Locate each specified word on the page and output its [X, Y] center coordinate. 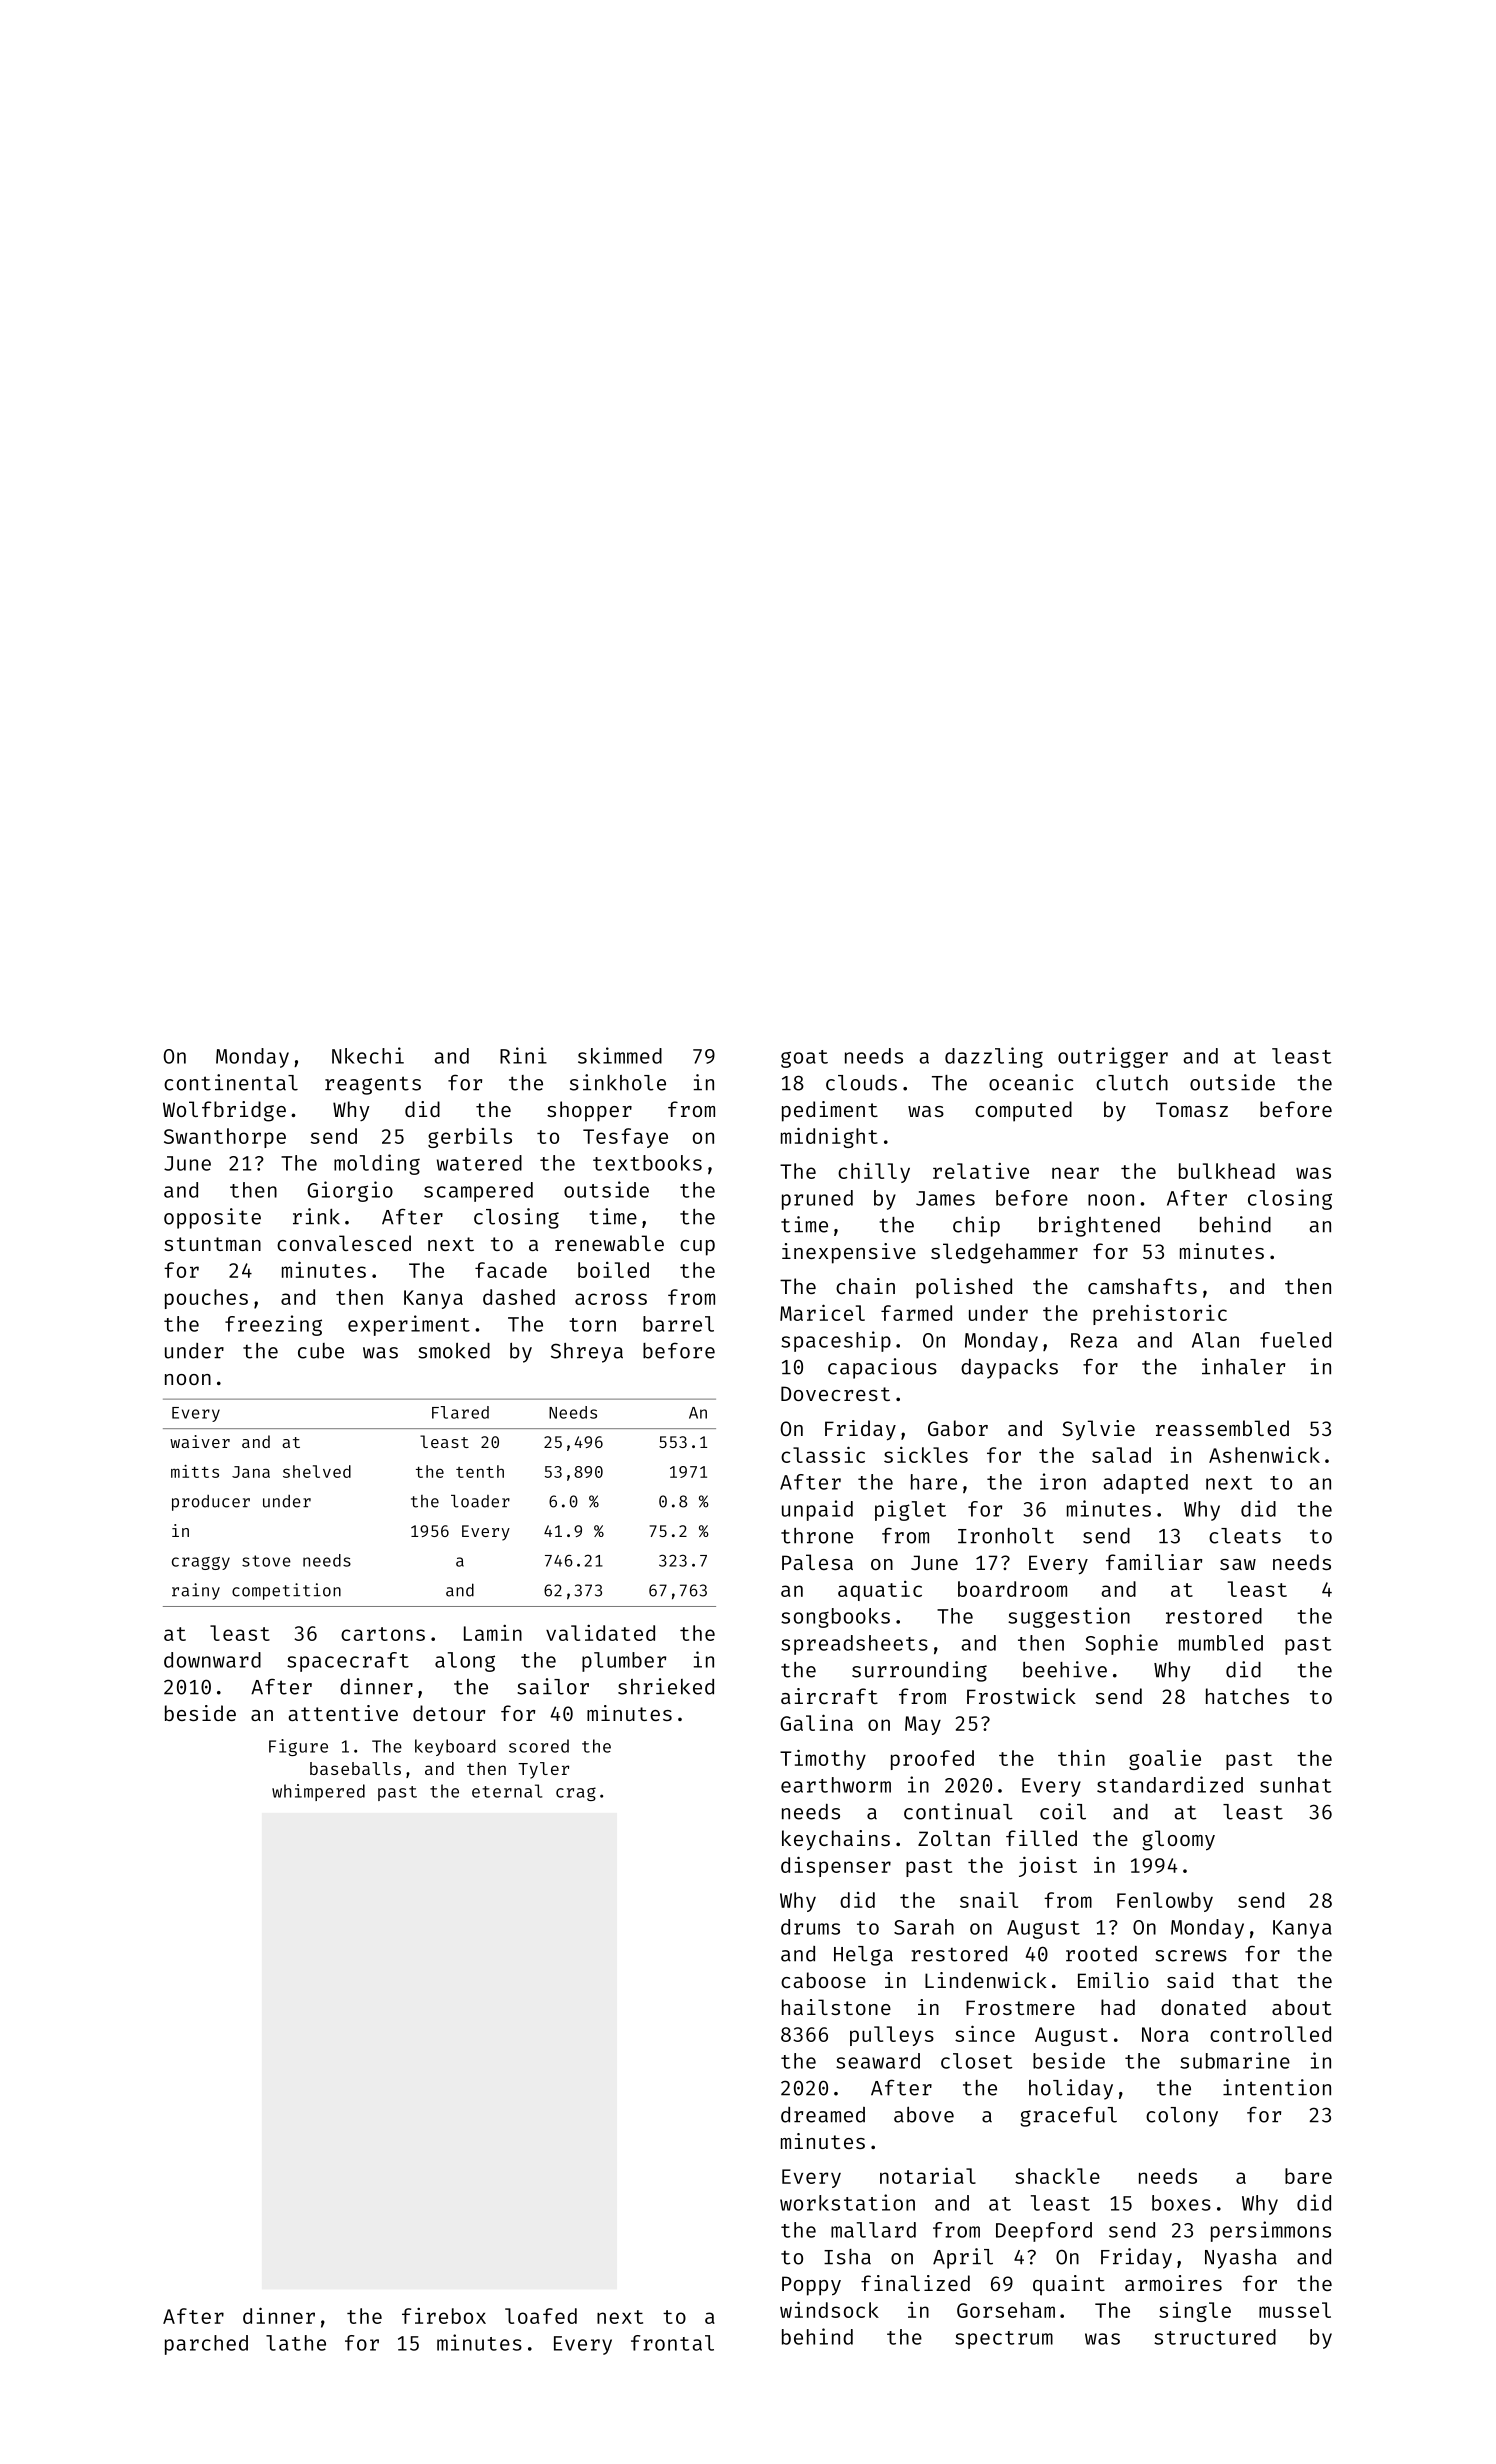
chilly [874, 1173]
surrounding [919, 1671]
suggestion [1069, 1617]
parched [206, 2345]
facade [511, 1270]
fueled [1295, 1340]
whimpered [318, 1792]
